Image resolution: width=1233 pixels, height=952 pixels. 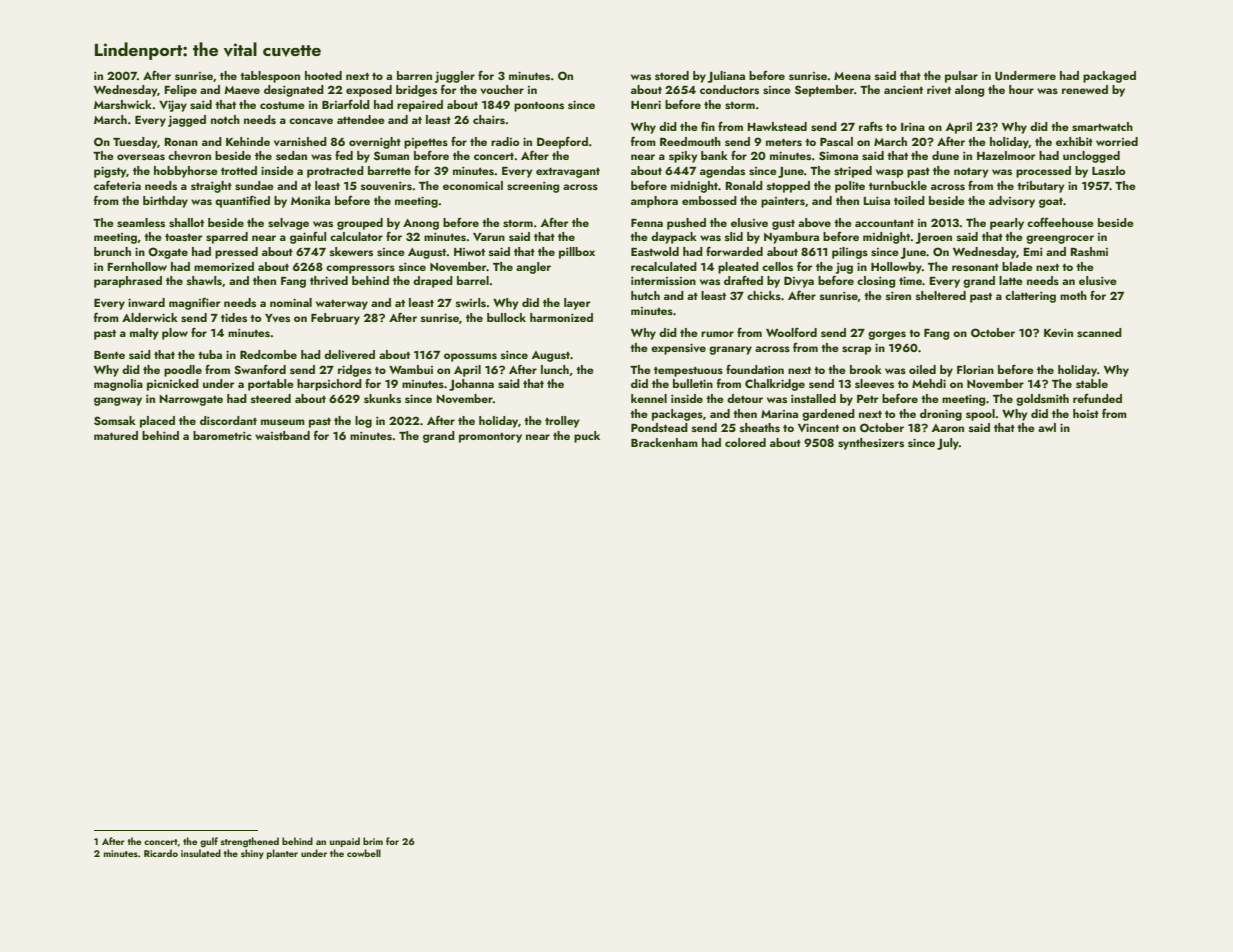 What do you see at coordinates (948, 444) in the image?
I see `July` at bounding box center [948, 444].
